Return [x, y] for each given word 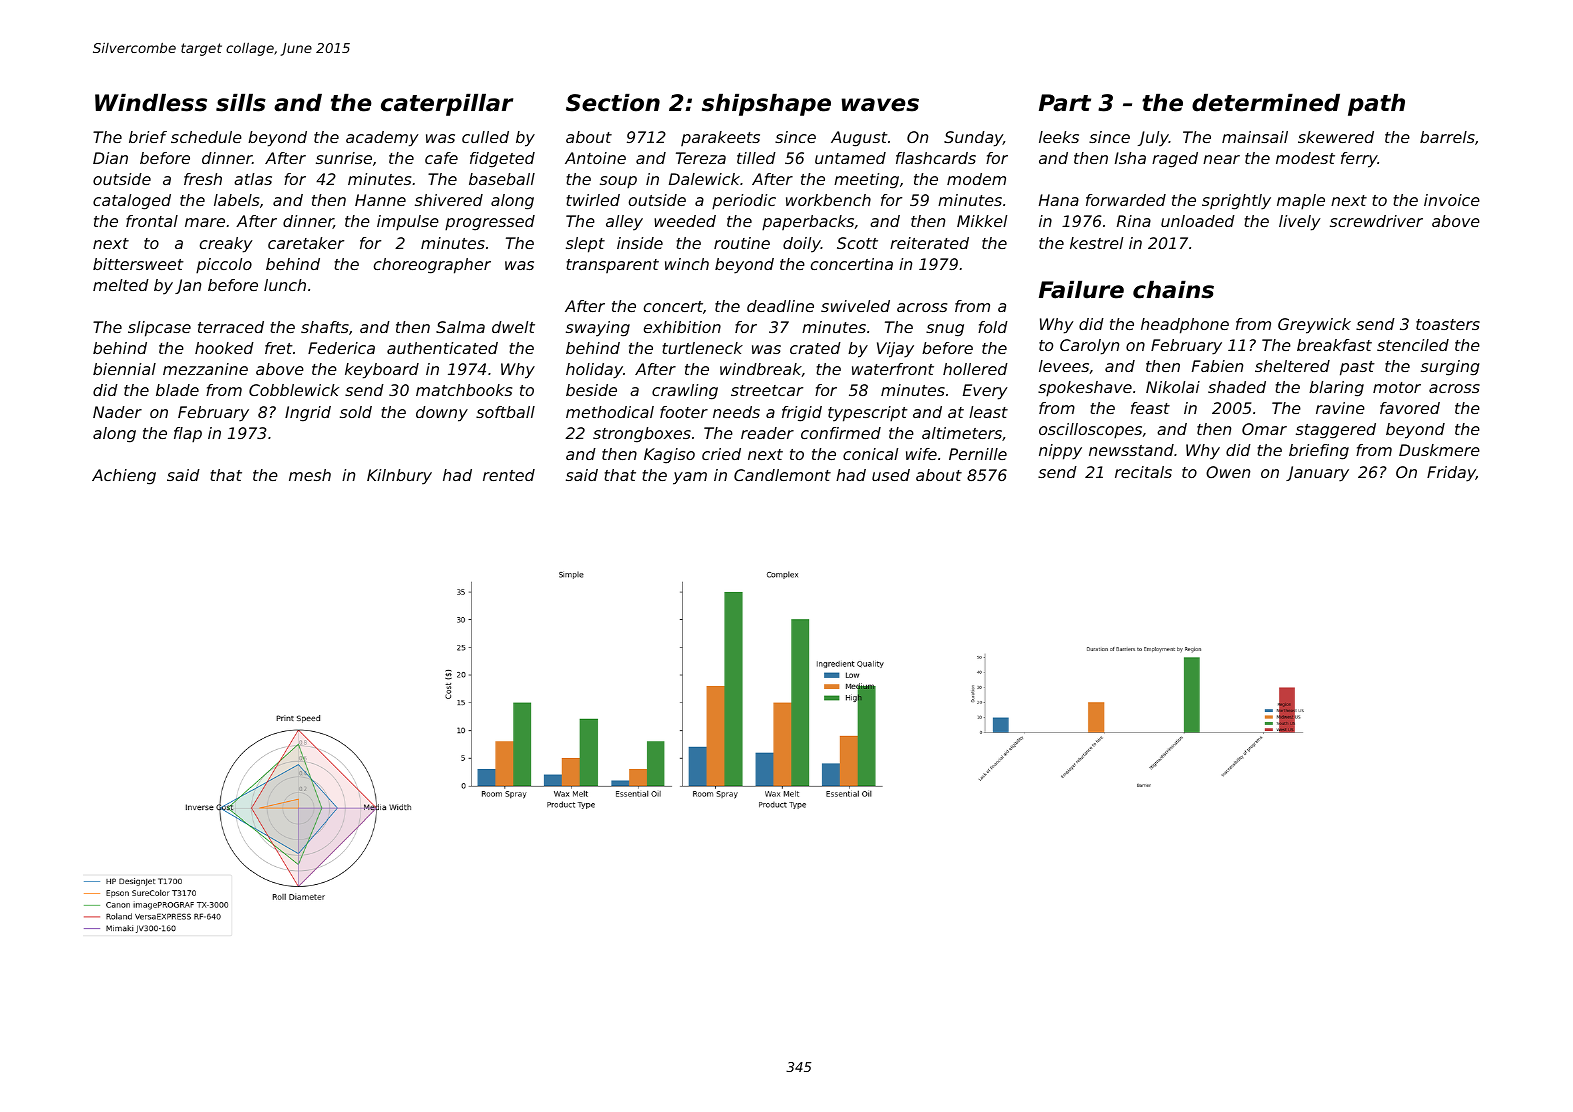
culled [485, 137]
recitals [1143, 472]
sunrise [344, 158]
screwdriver [1376, 221]
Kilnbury [399, 477]
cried [721, 454]
